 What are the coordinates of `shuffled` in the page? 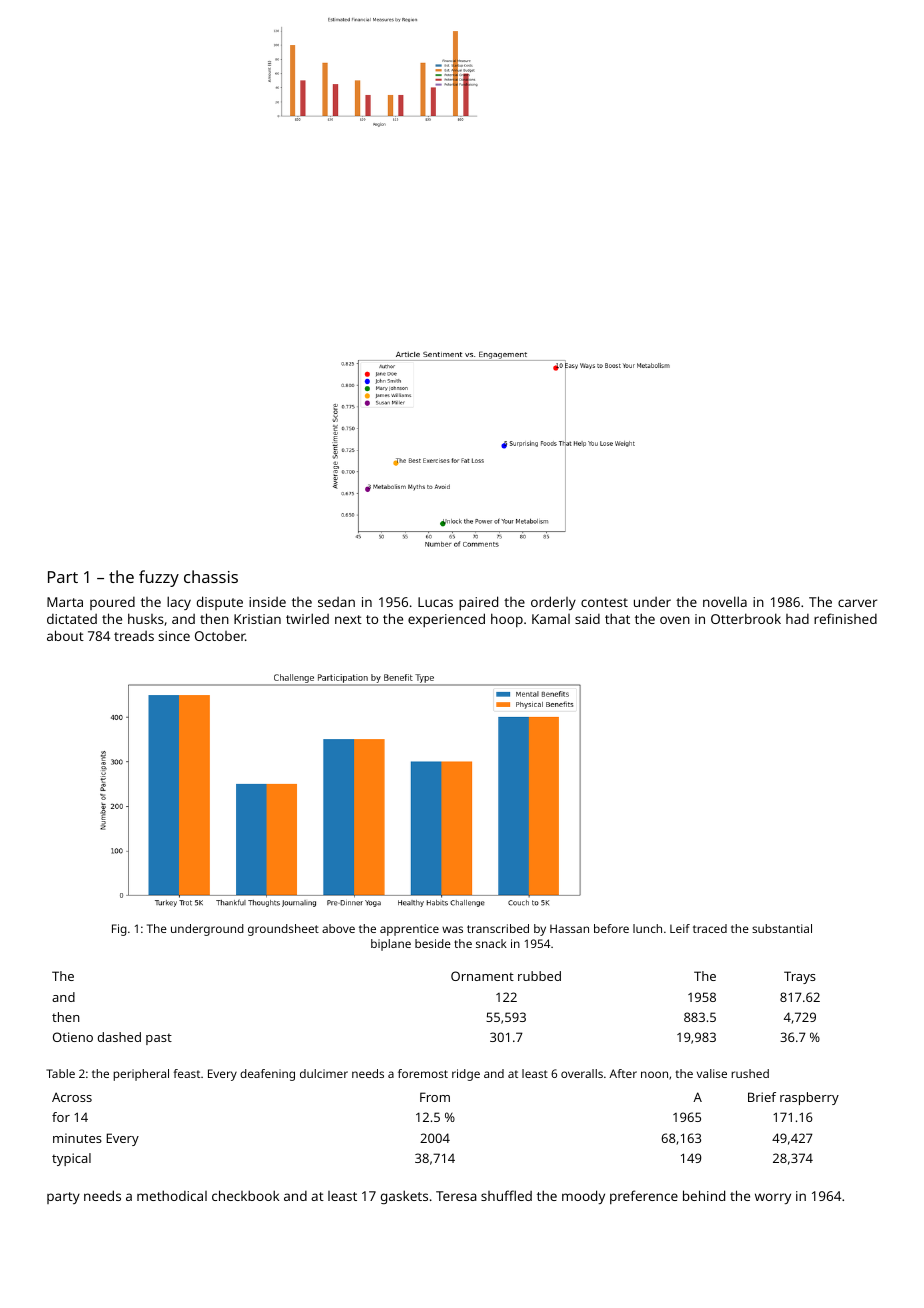 It's located at (506, 1195).
